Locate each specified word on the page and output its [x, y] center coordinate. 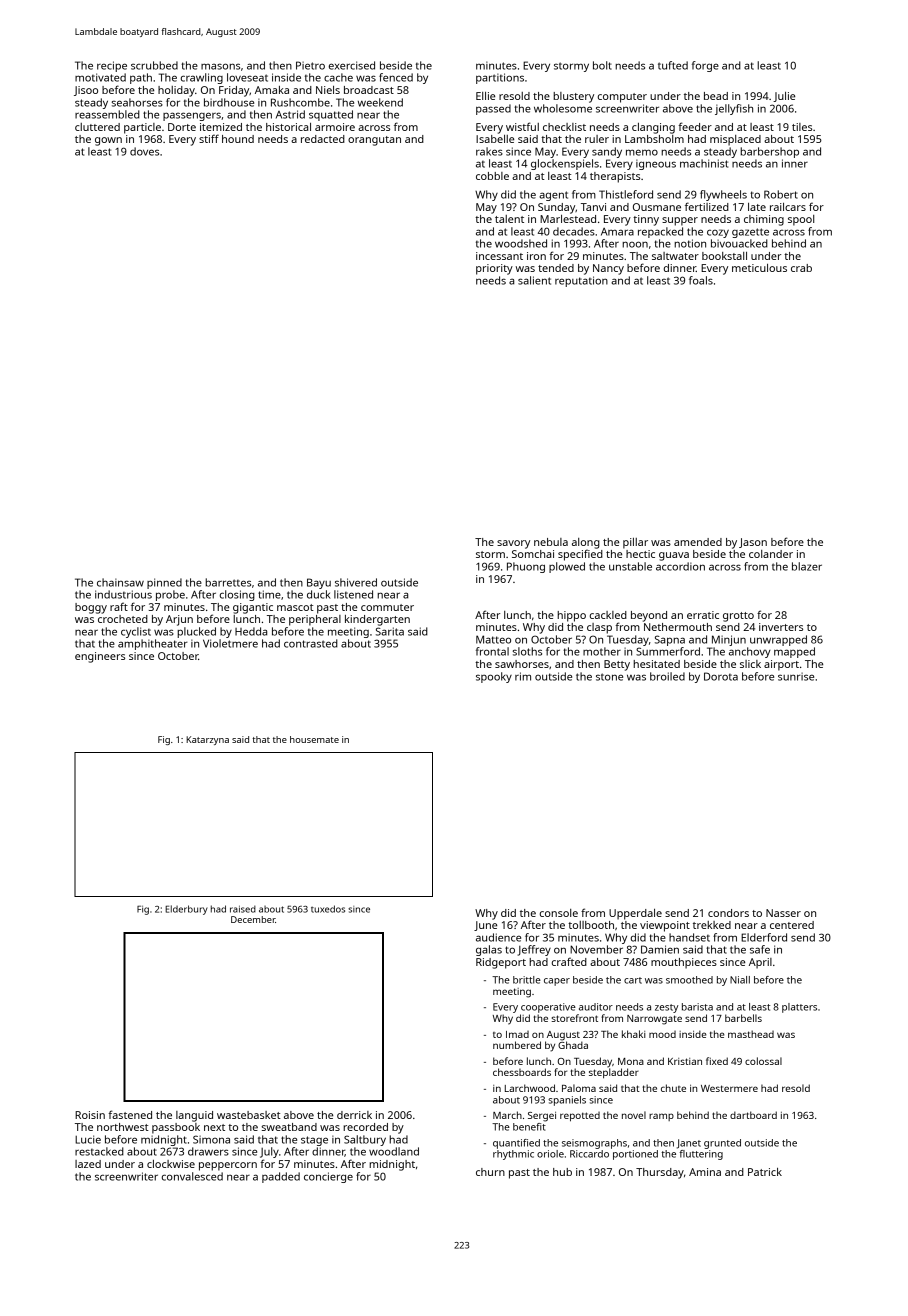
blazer [807, 566]
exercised [352, 65]
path [141, 78]
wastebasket [249, 1115]
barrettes [228, 582]
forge [705, 66]
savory [513, 544]
